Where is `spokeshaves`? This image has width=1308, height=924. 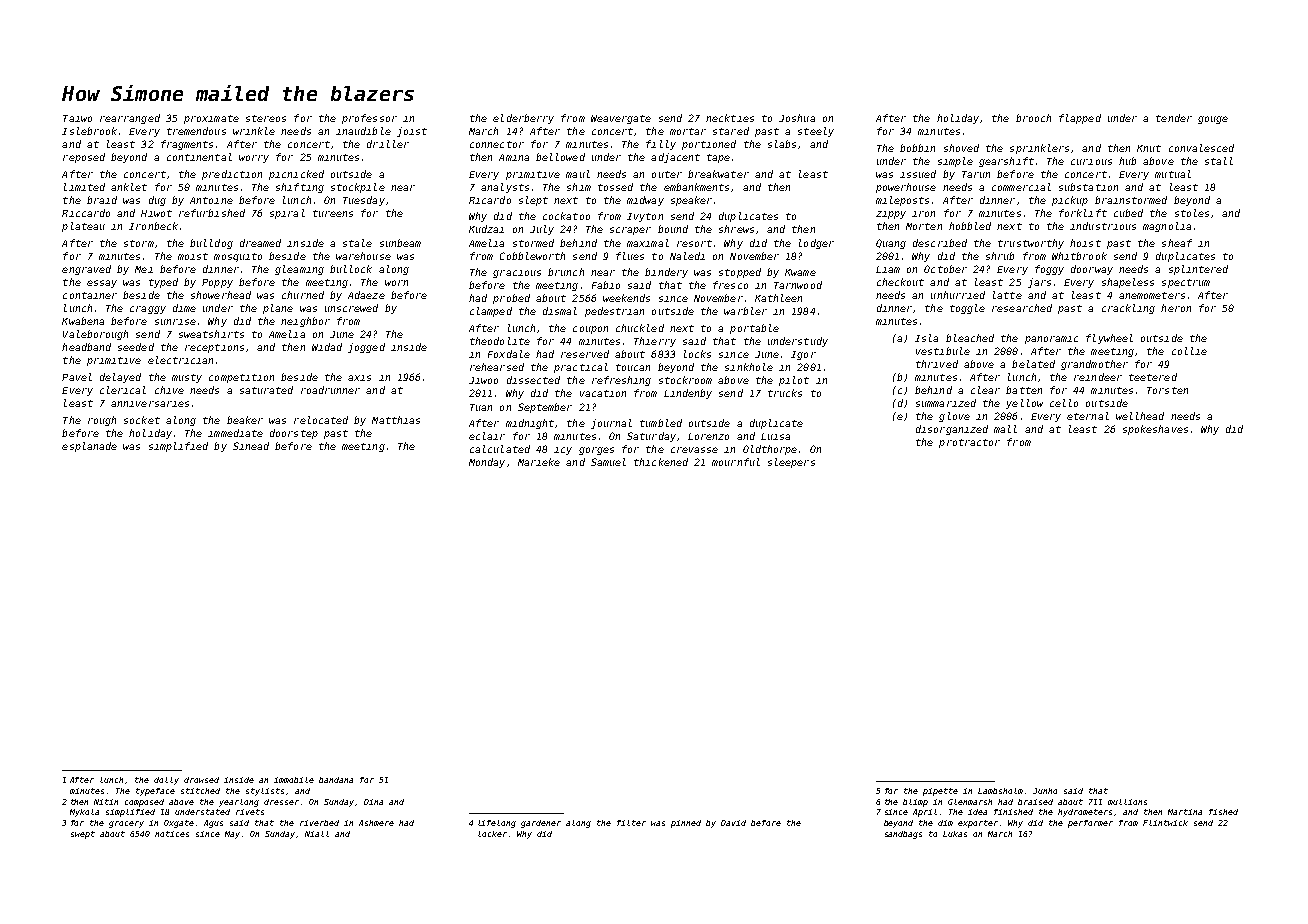
spokeshaves is located at coordinates (1155, 430).
